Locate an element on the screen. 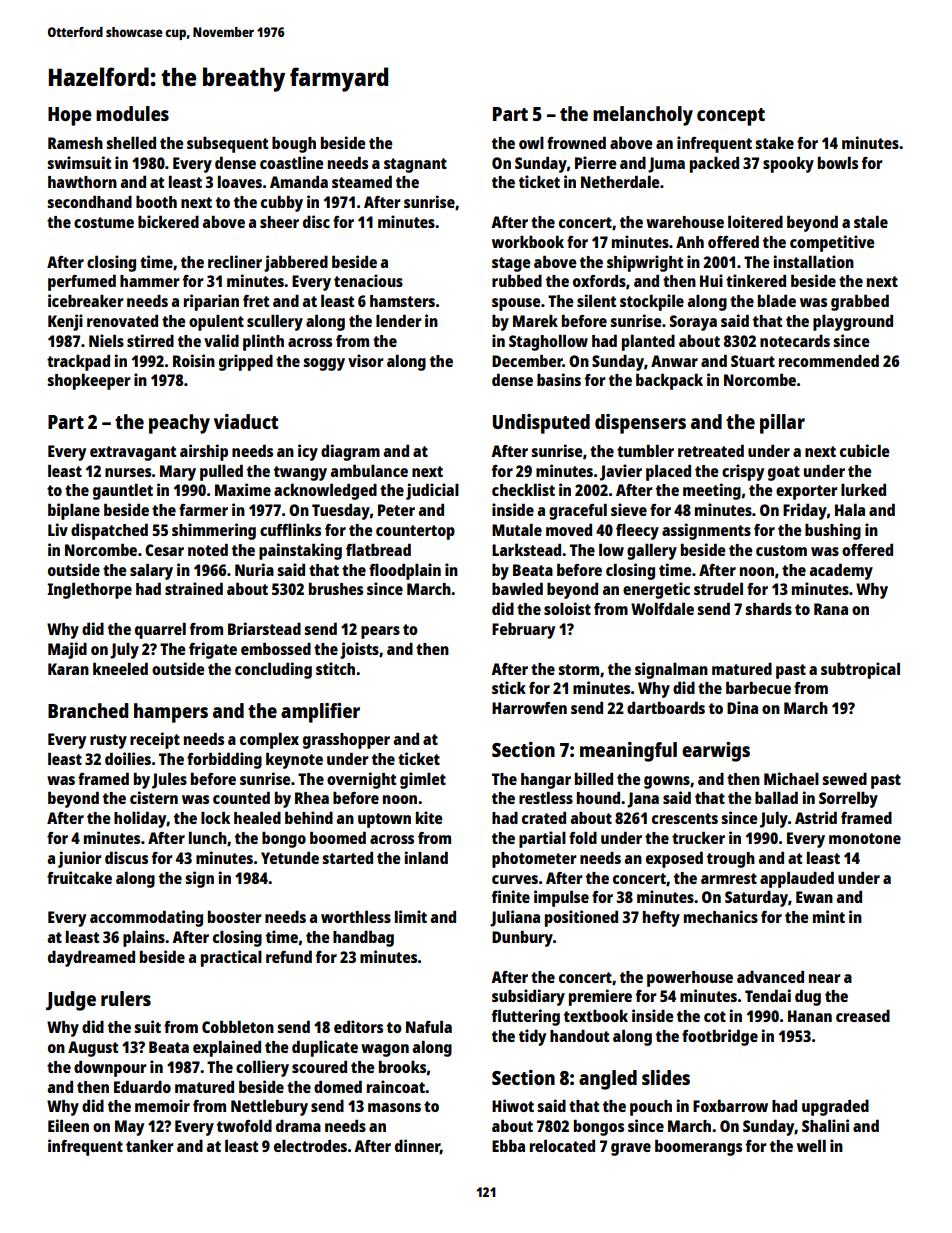 The image size is (952, 1233). workbook is located at coordinates (528, 241).
